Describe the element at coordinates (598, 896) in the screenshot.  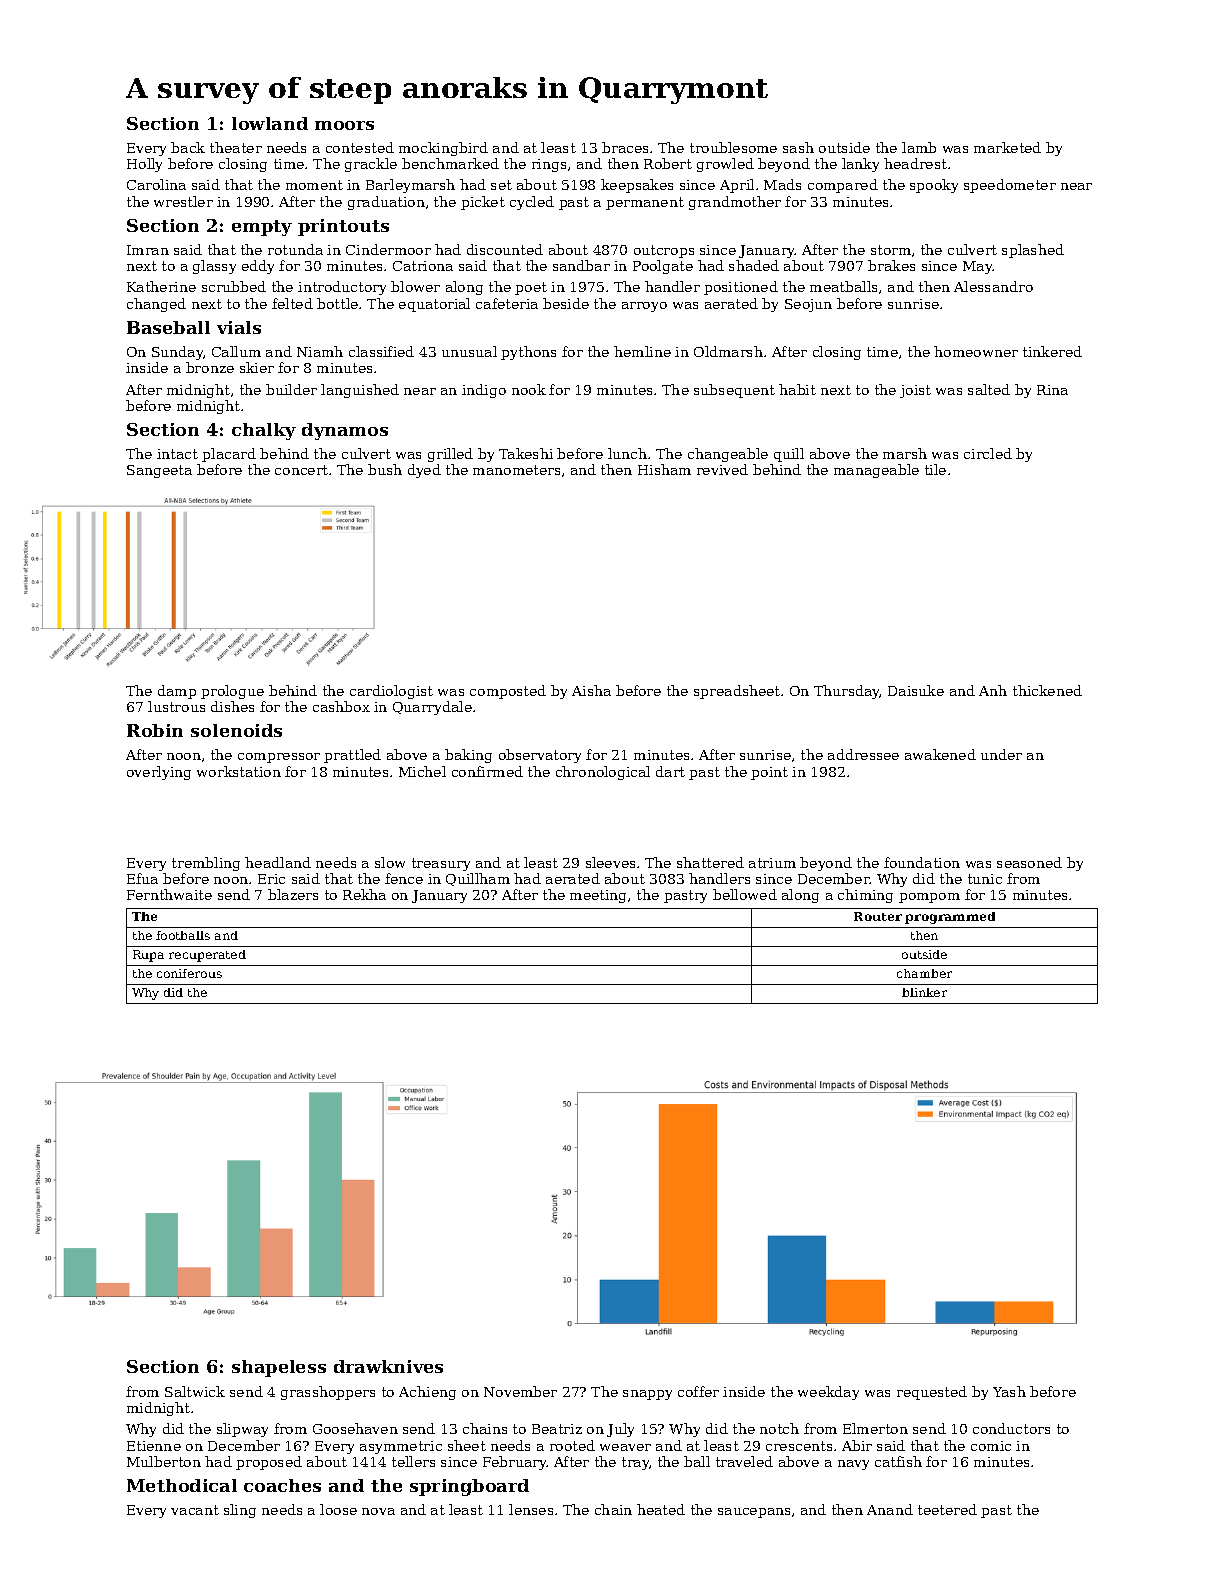
I see `meeting` at that location.
